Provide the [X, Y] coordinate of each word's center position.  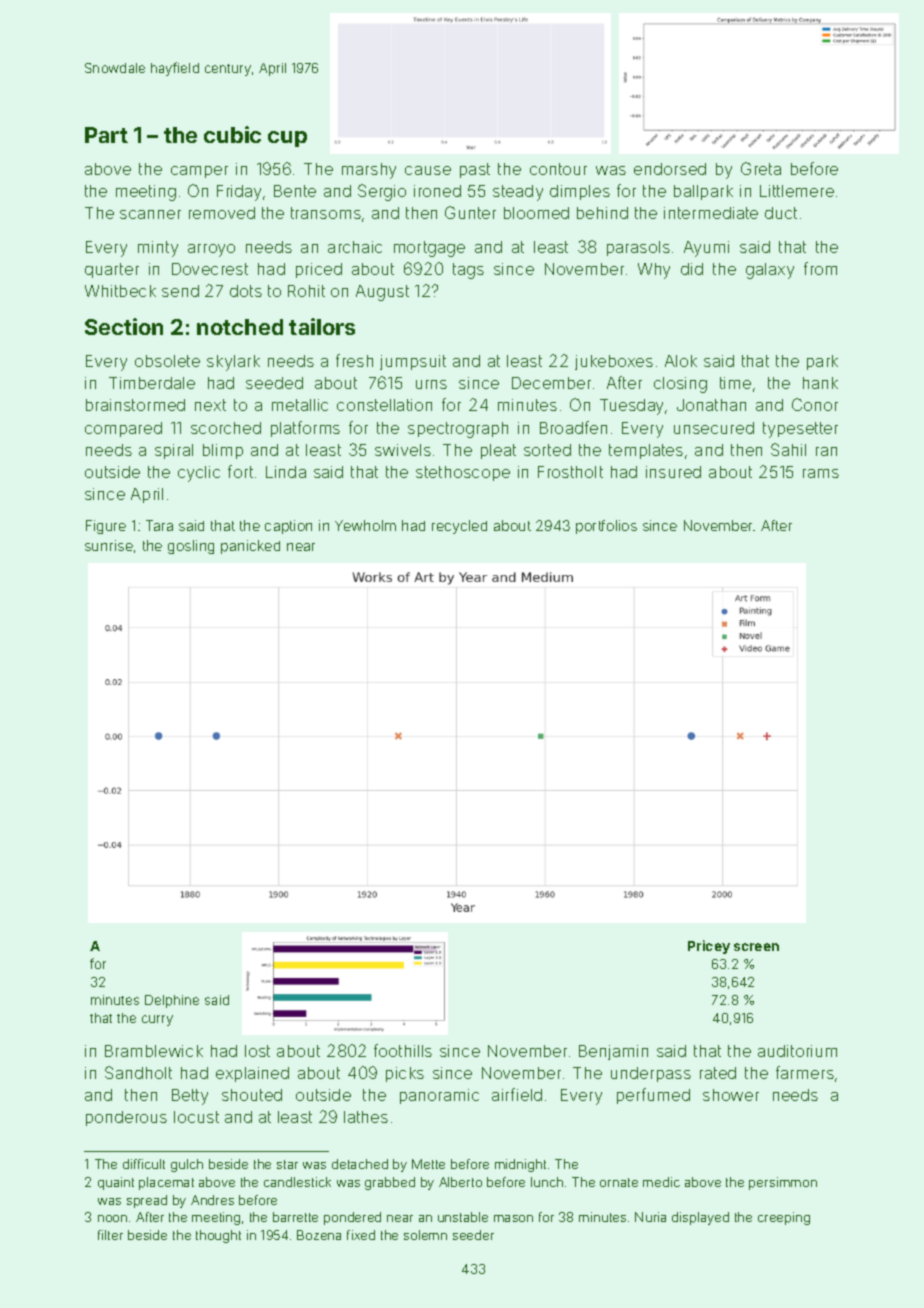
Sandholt [138, 1072]
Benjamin [613, 1052]
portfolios [606, 527]
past [475, 170]
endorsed [670, 169]
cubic [232, 134]
